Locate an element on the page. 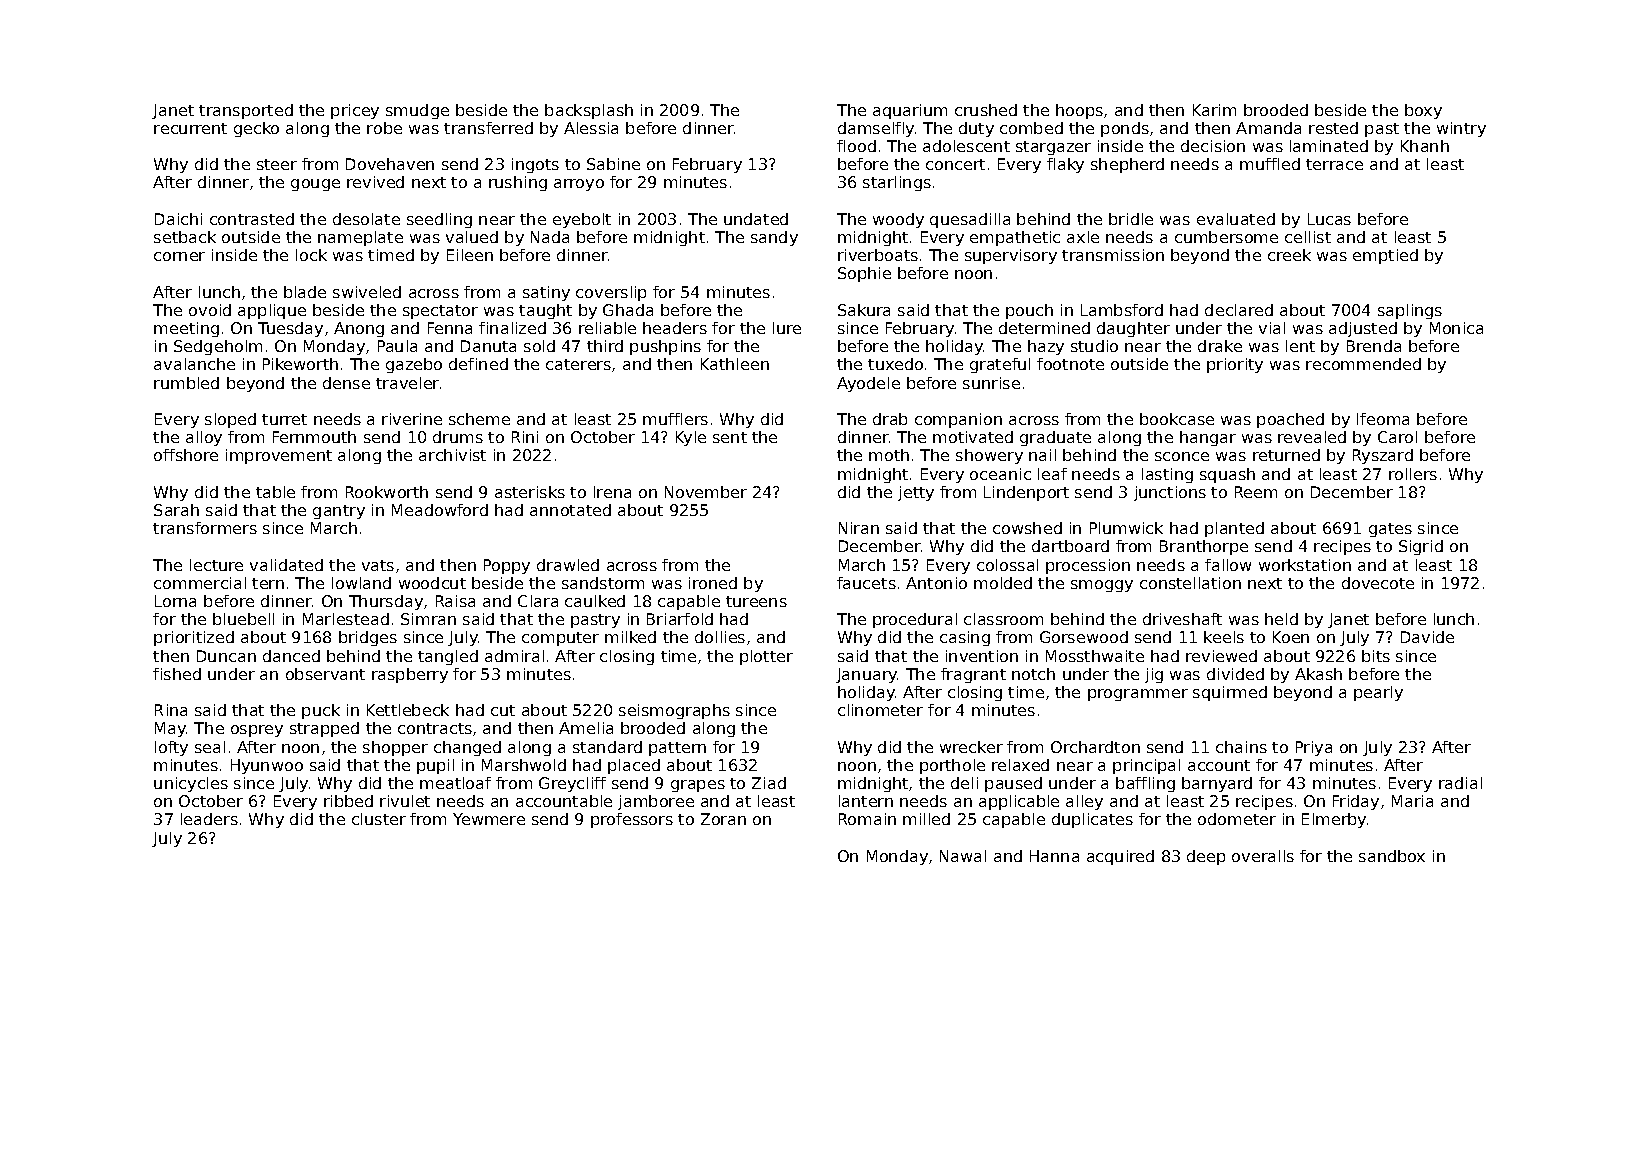 This image has height=1162, width=1643. squash is located at coordinates (1227, 475).
